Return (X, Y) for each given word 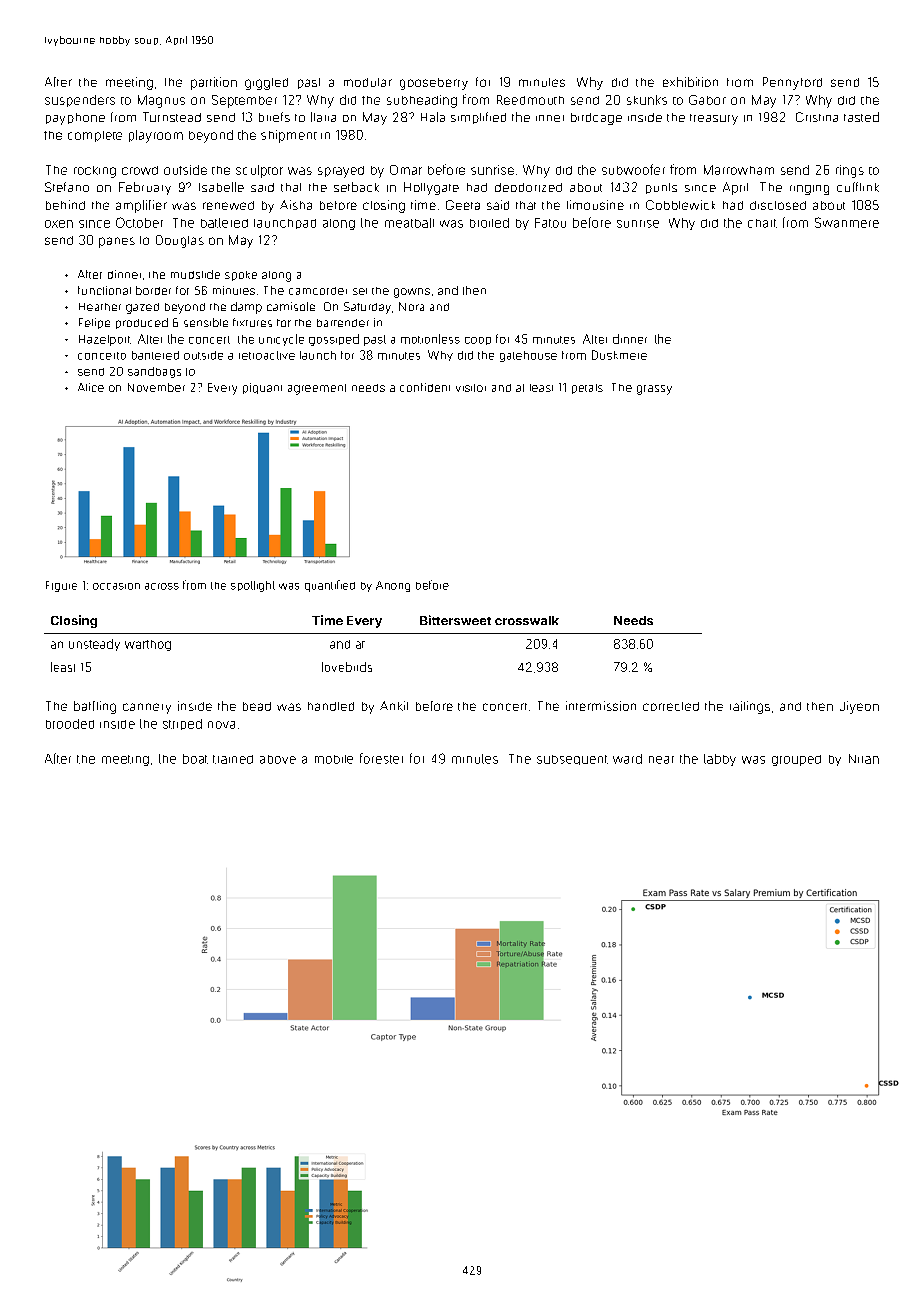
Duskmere (619, 355)
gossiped (334, 340)
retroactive (267, 355)
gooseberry (434, 84)
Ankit (394, 706)
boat (195, 759)
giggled (266, 84)
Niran (864, 759)
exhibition (690, 82)
